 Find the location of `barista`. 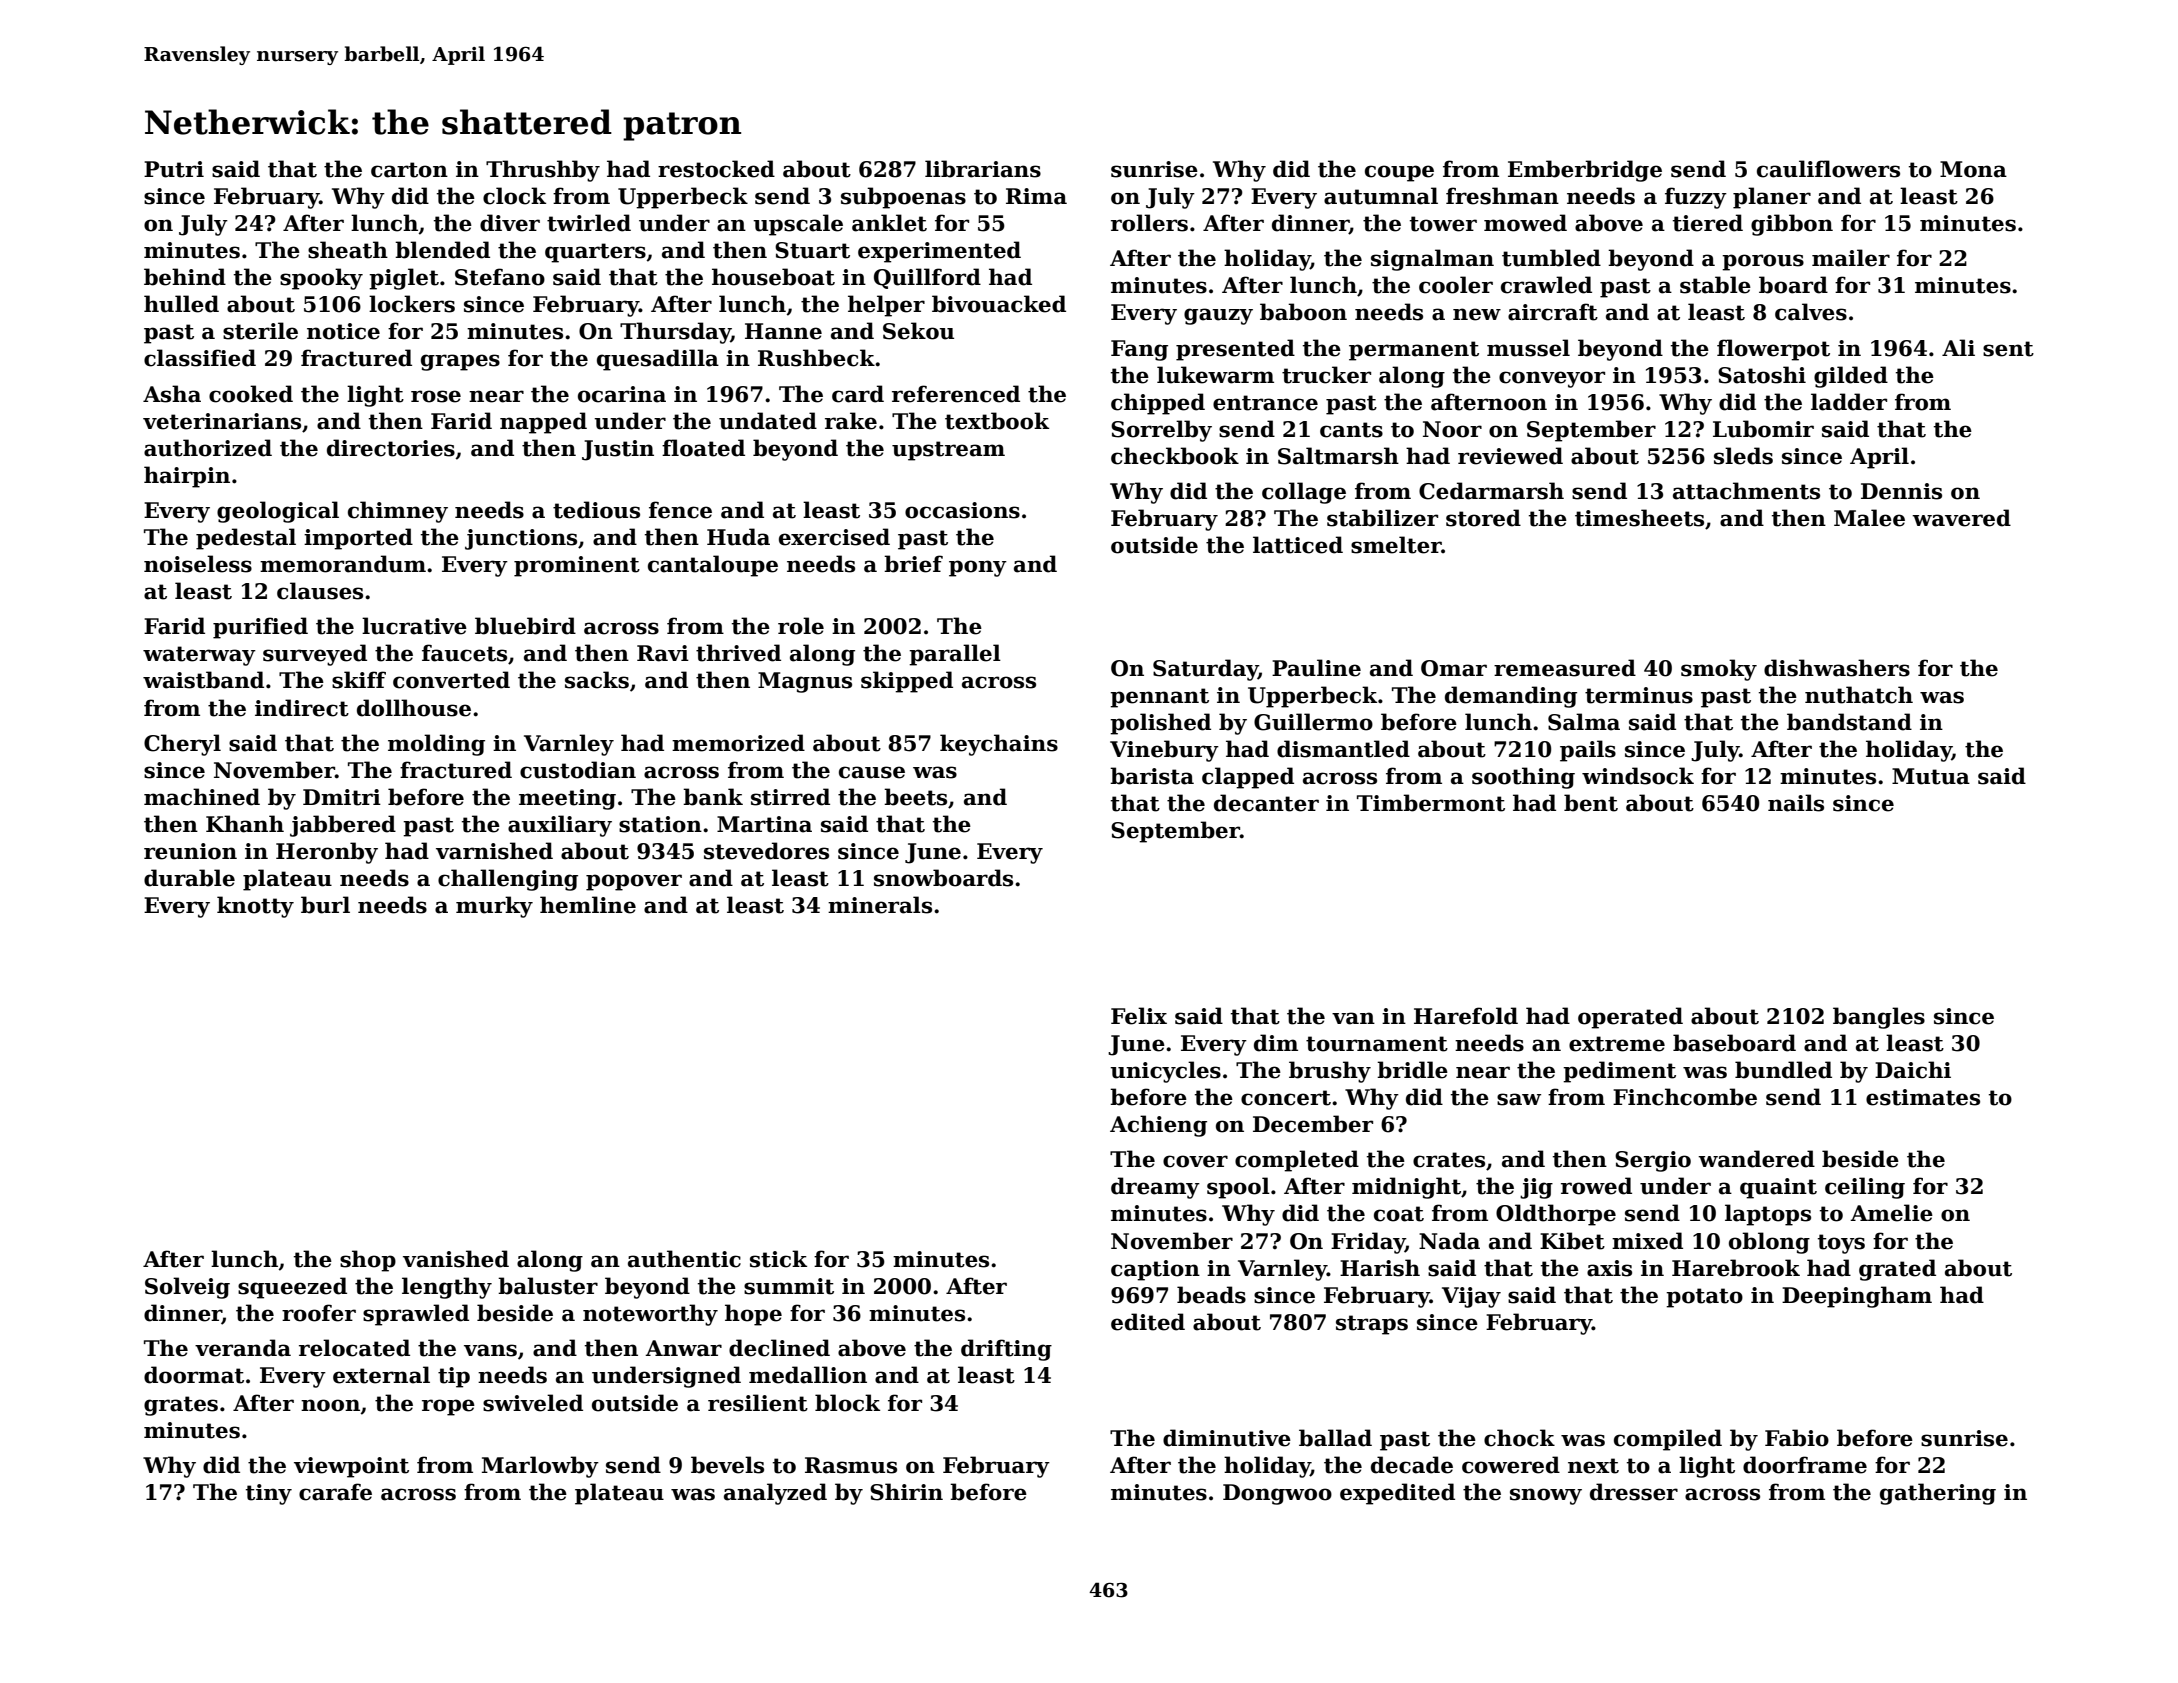

barista is located at coordinates (1152, 776).
